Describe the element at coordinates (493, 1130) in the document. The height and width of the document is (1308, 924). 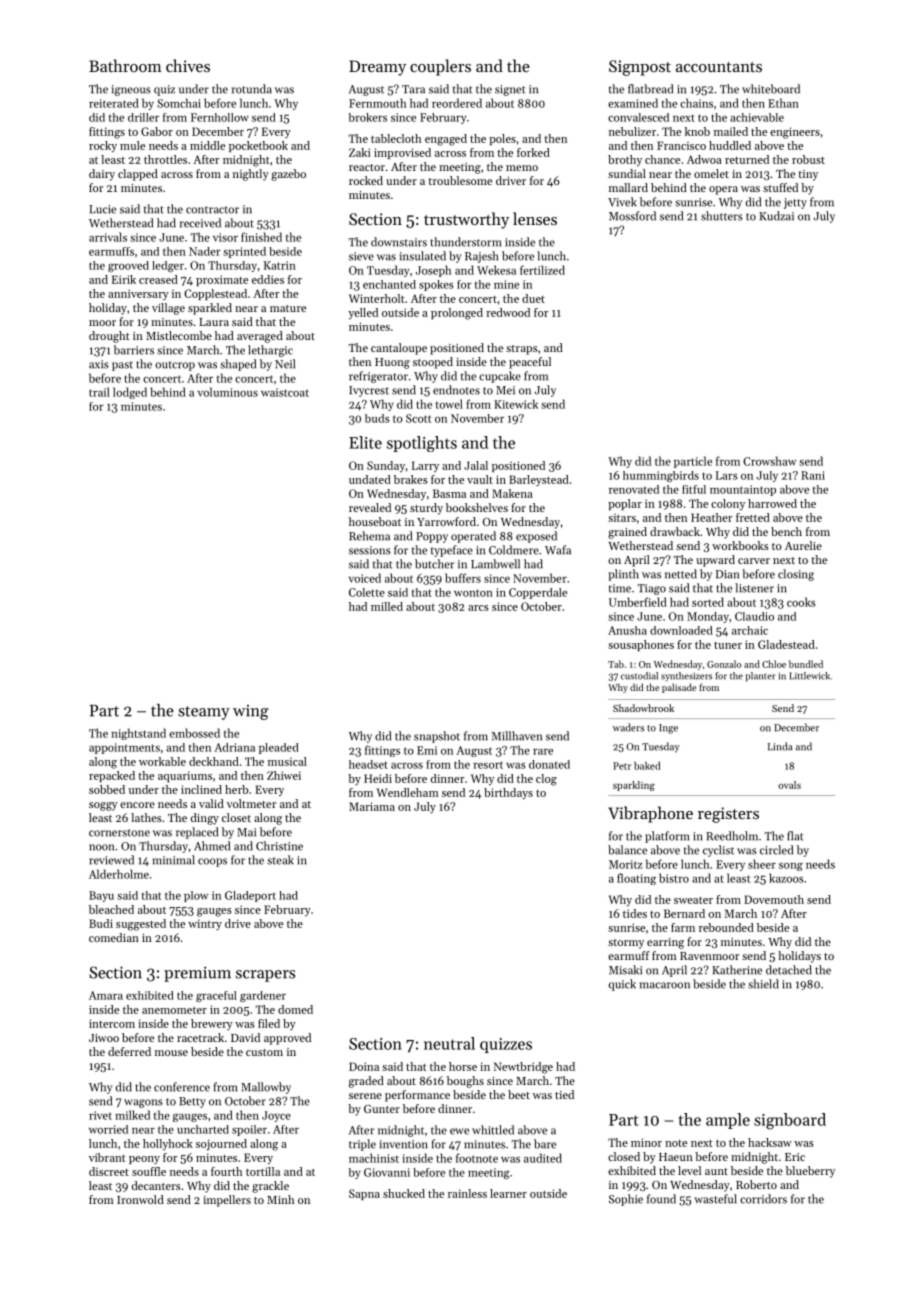
I see `whittled` at that location.
